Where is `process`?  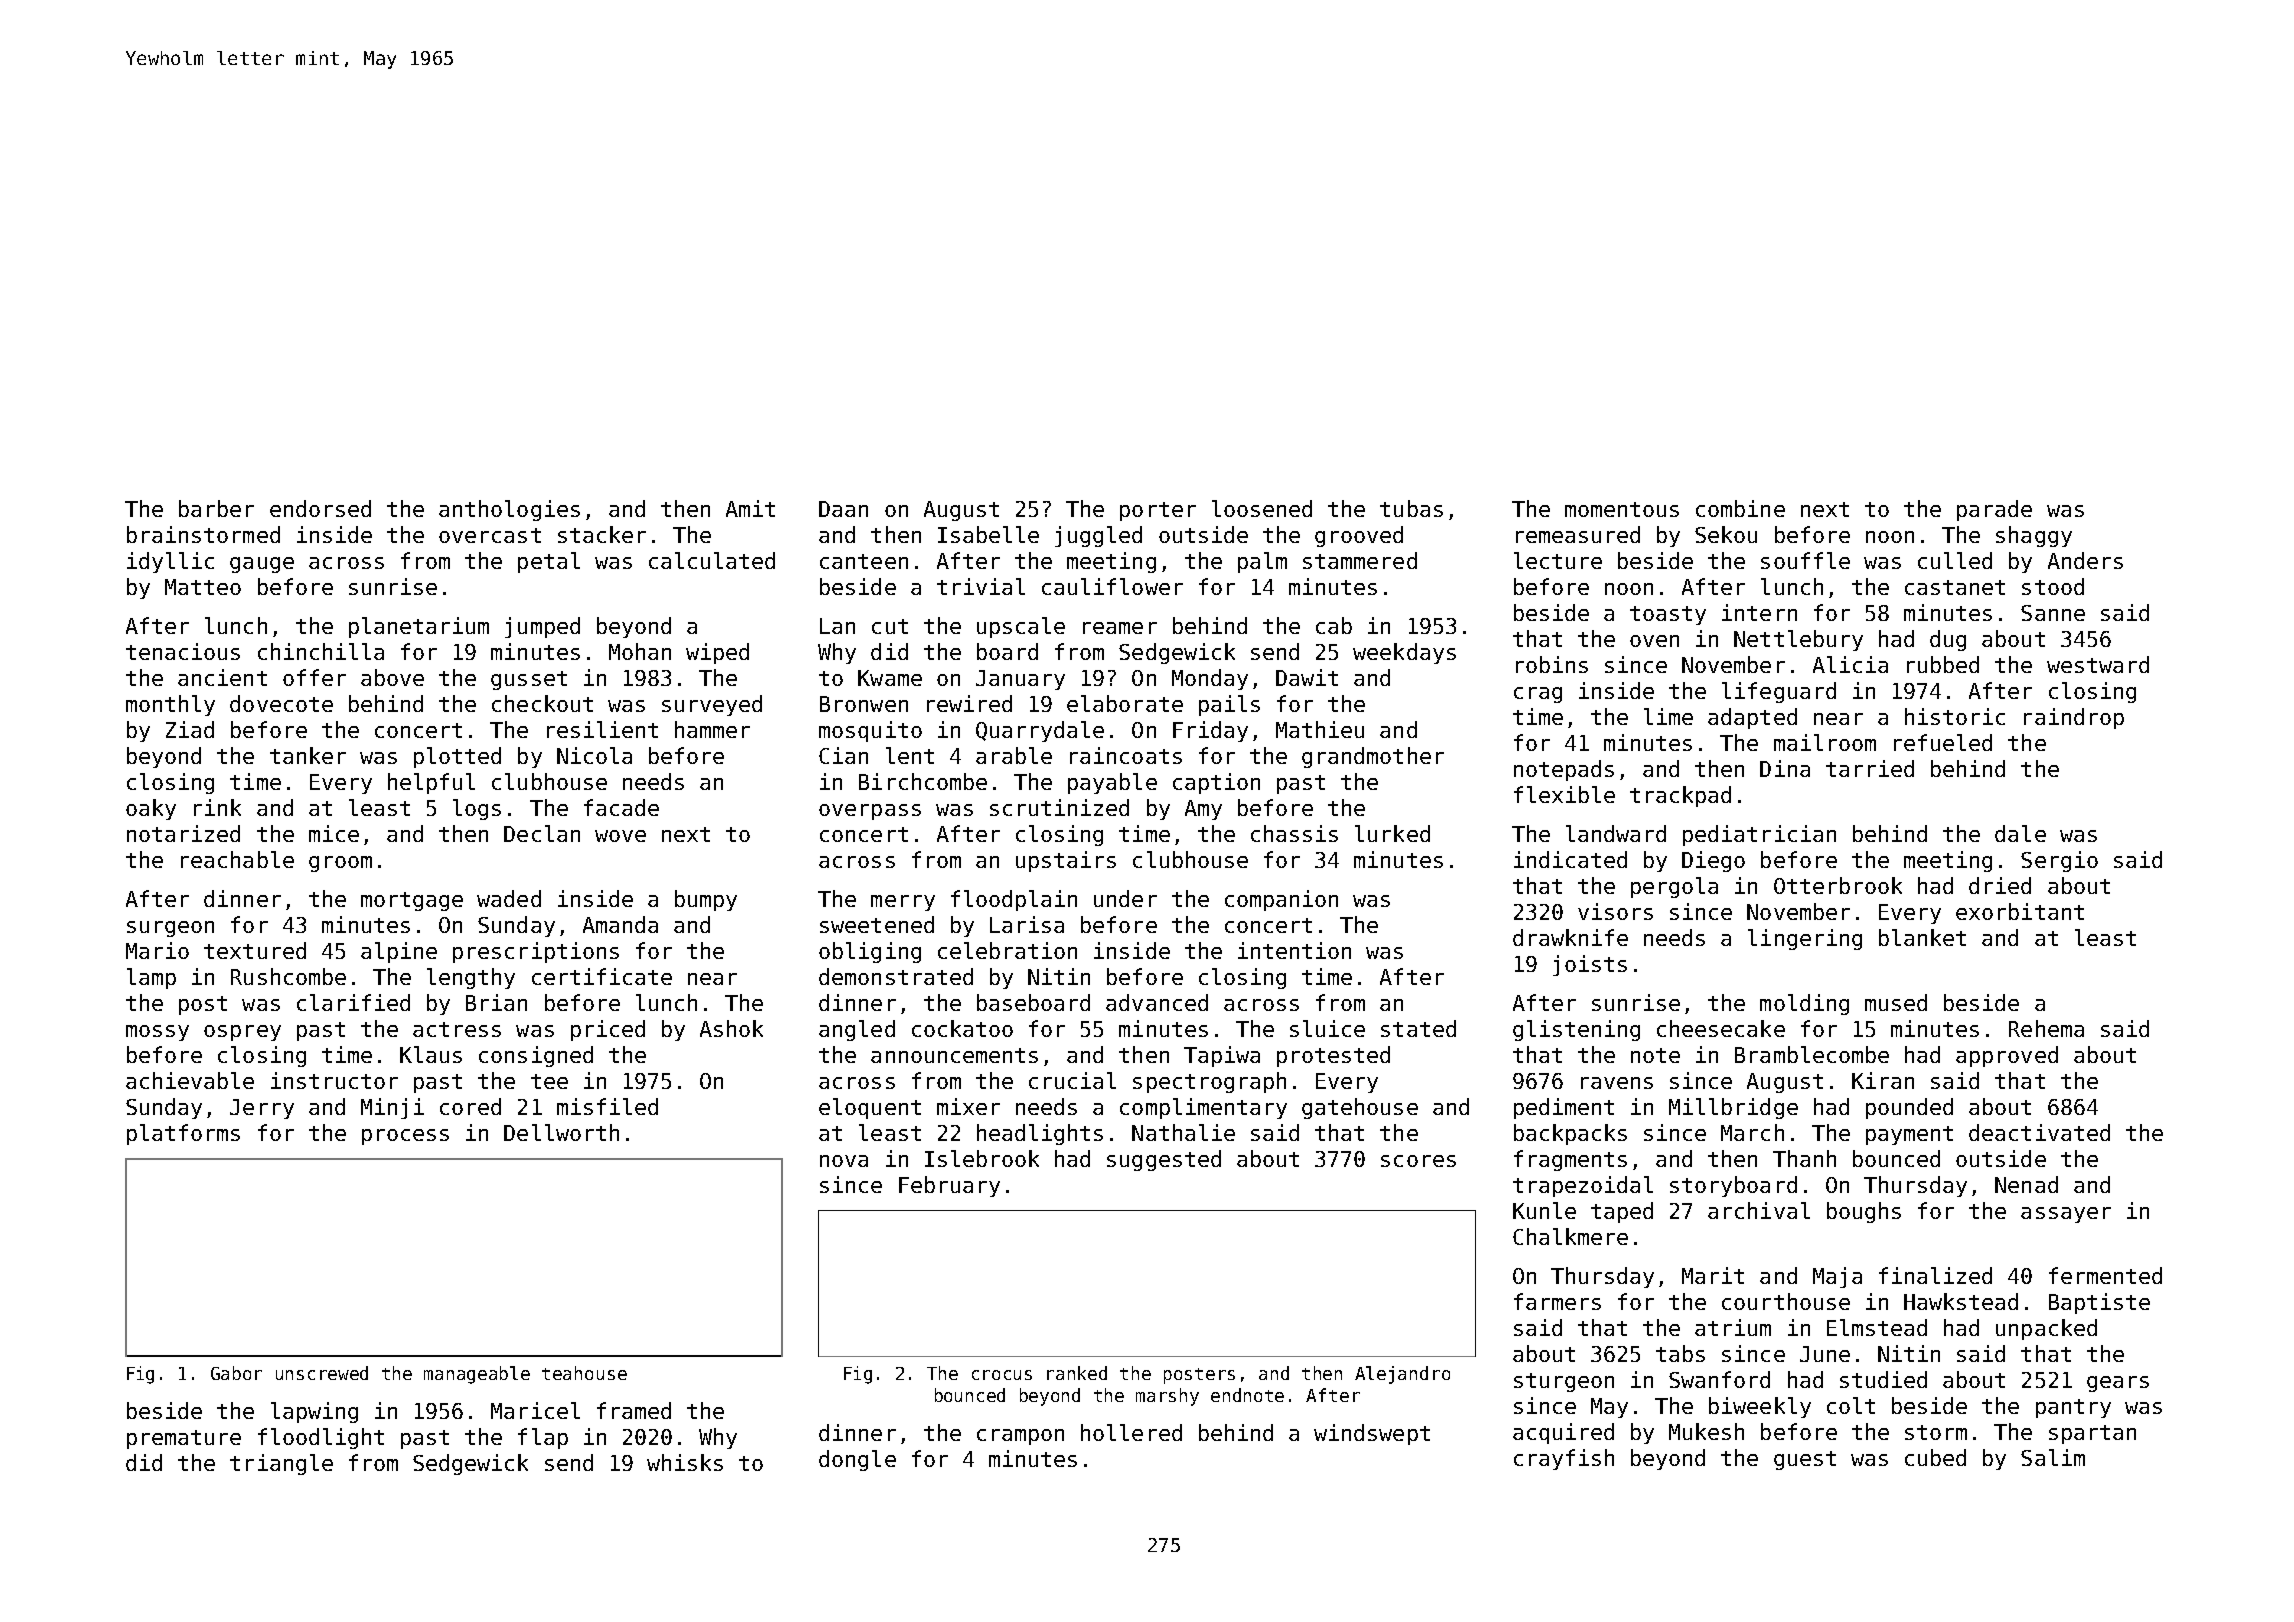
process is located at coordinates (405, 1137).
